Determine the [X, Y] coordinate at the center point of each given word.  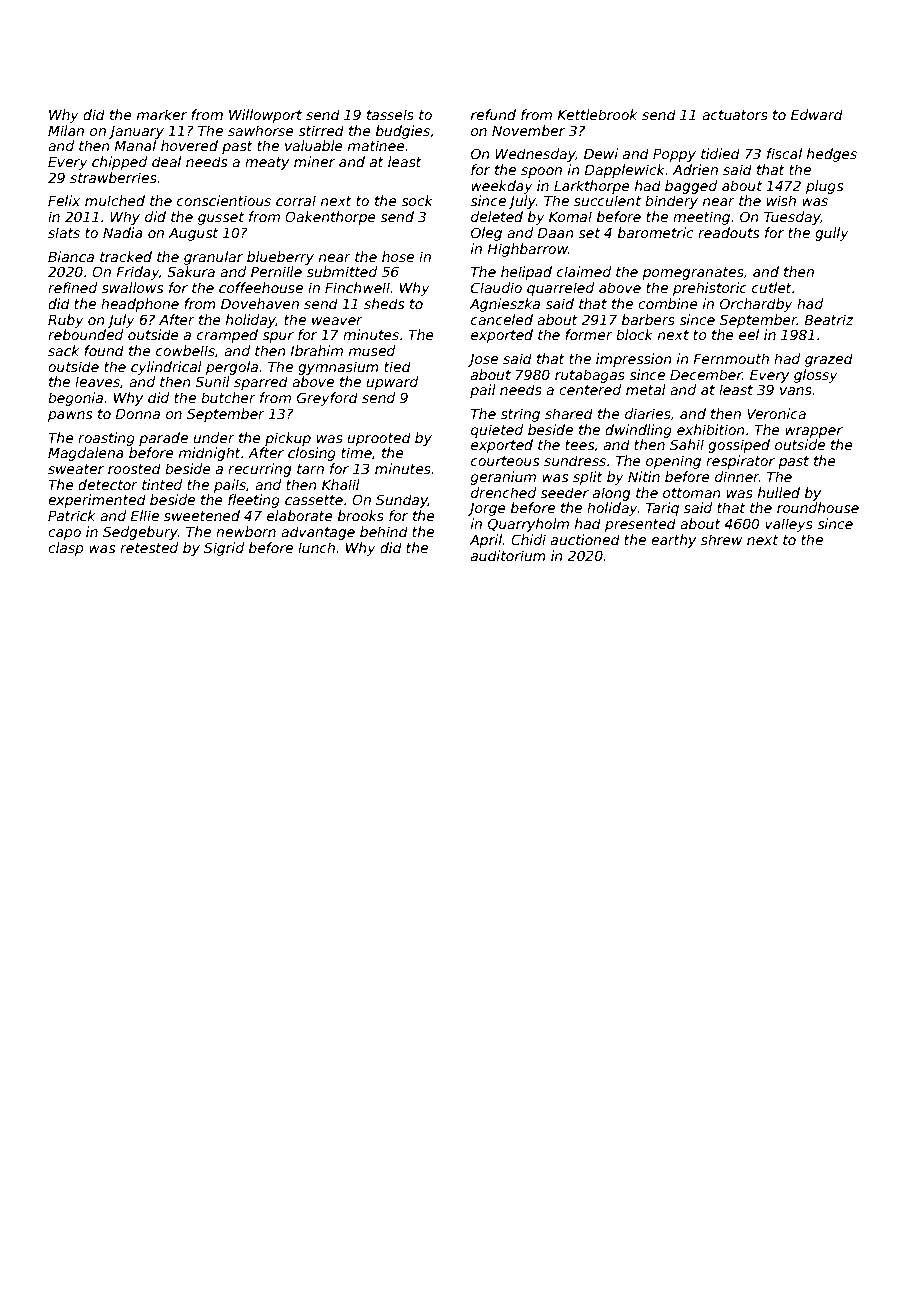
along [611, 494]
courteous [505, 461]
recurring [259, 470]
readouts [728, 232]
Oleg [486, 234]
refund [493, 114]
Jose [483, 360]
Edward [817, 114]
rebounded [85, 334]
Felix [64, 200]
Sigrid [224, 549]
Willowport [265, 116]
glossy [816, 376]
